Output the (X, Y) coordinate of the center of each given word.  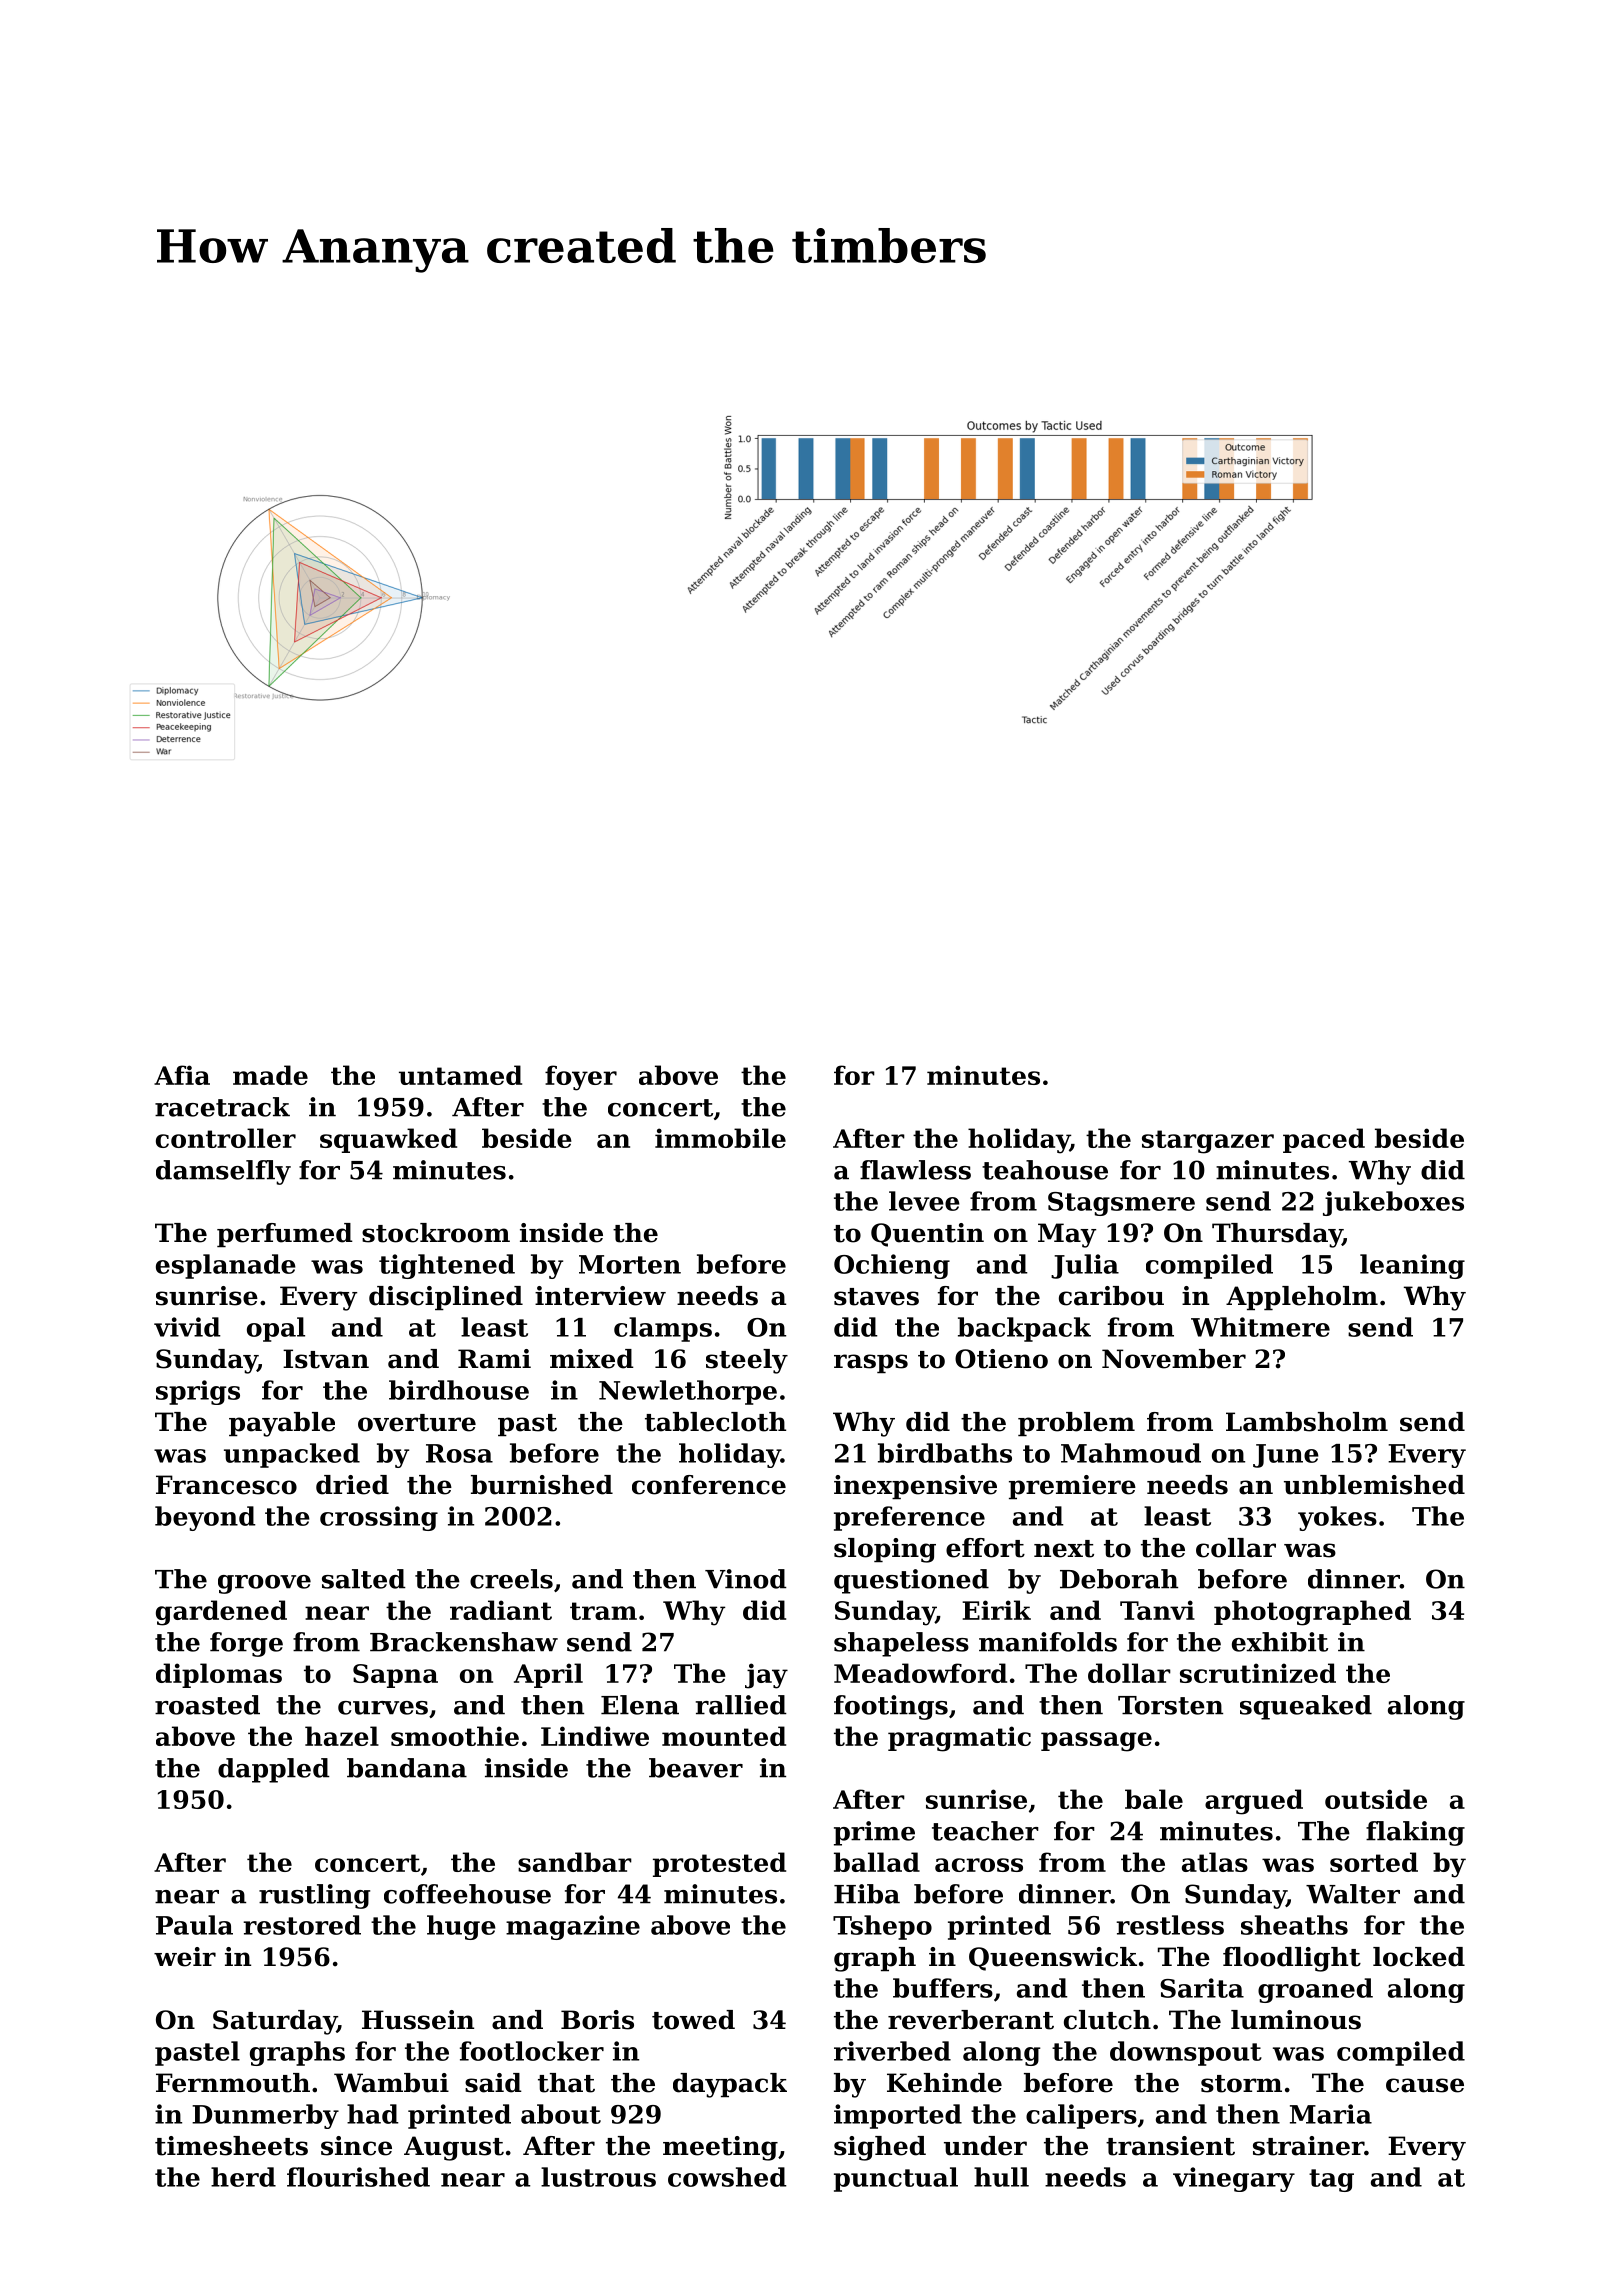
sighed (880, 2148)
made (270, 1075)
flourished (358, 2177)
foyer (581, 1078)
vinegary (1234, 2179)
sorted (1374, 1862)
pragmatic (959, 1739)
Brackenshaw (464, 1642)
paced (1324, 1140)
